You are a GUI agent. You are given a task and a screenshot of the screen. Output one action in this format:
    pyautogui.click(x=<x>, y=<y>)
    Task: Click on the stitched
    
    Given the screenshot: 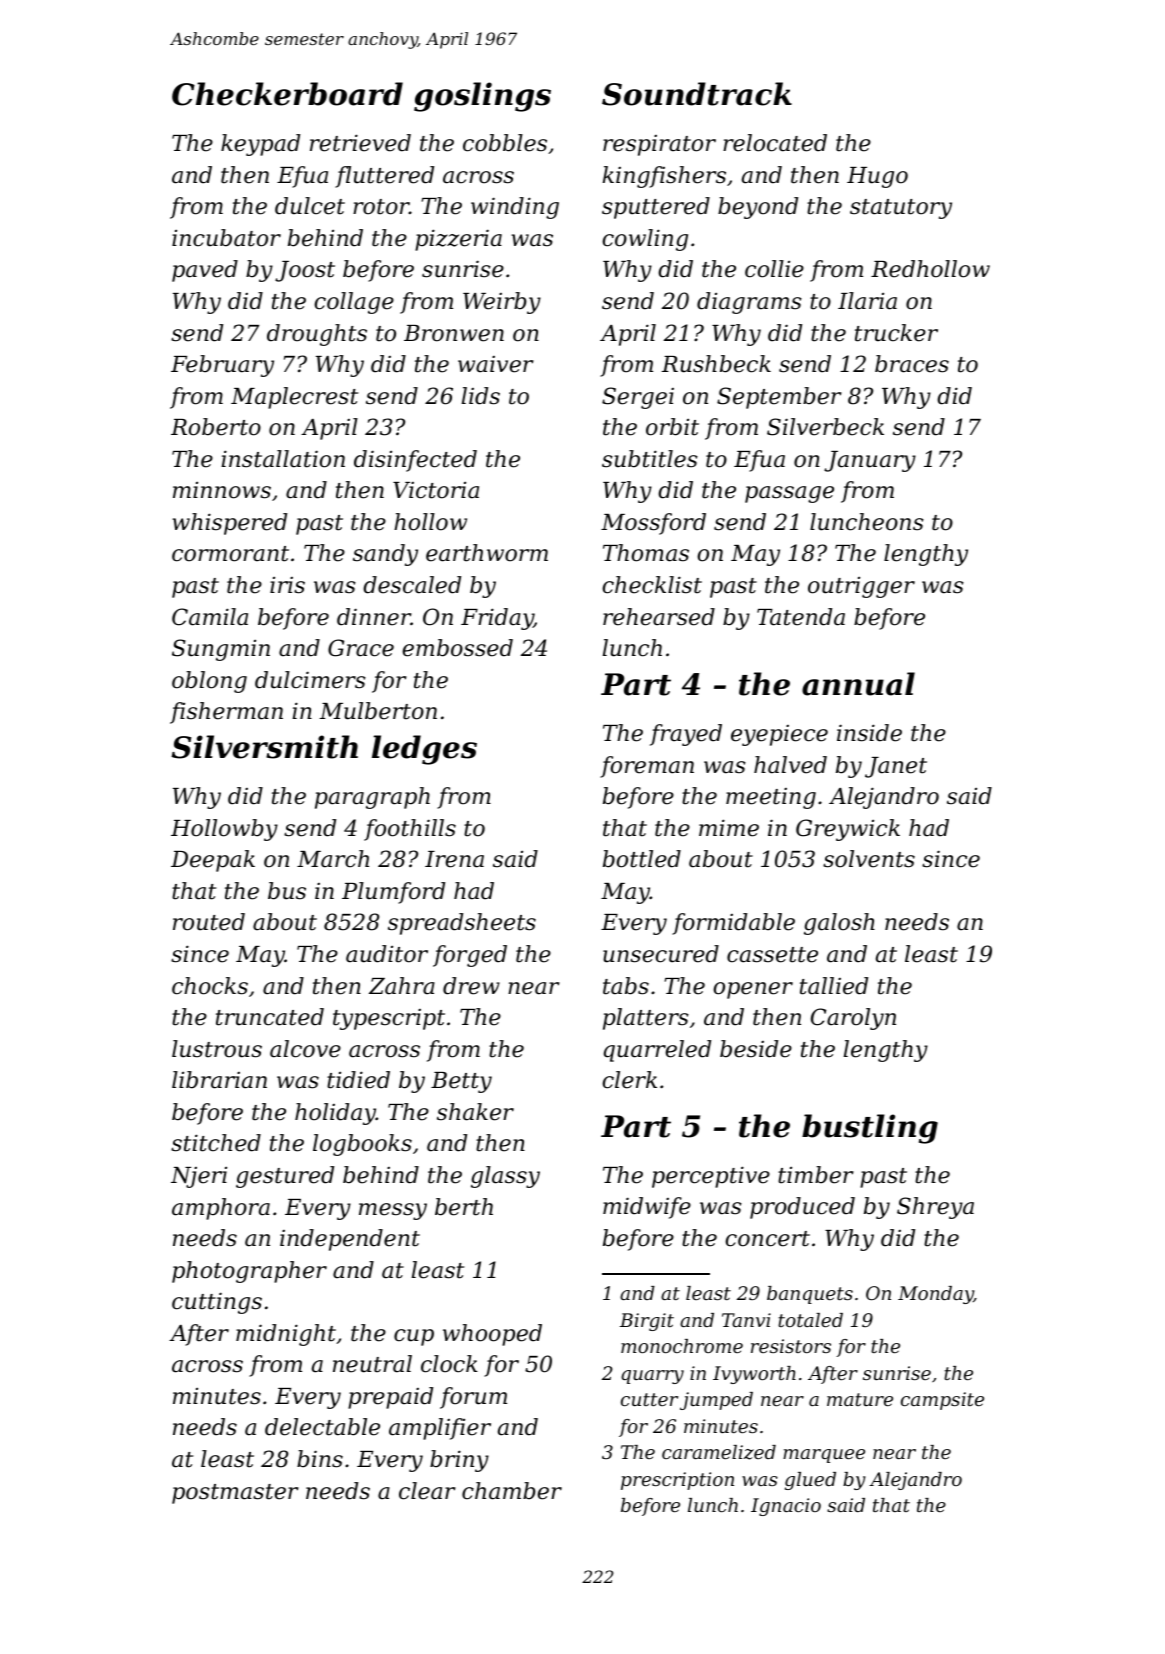 What is the action you would take?
    pyautogui.click(x=216, y=1143)
